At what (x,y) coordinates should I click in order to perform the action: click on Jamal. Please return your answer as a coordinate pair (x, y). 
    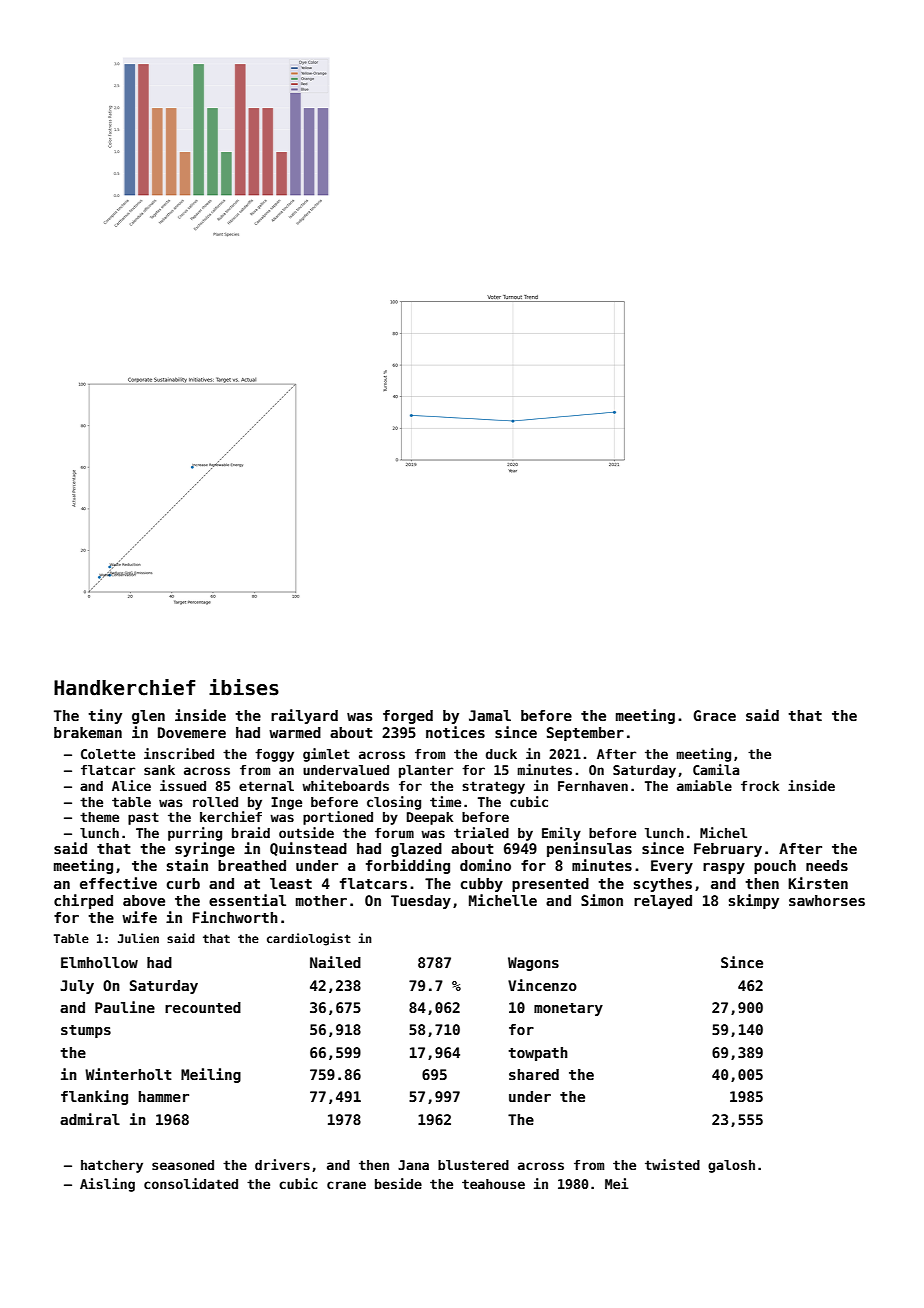
    Looking at the image, I should click on (490, 715).
